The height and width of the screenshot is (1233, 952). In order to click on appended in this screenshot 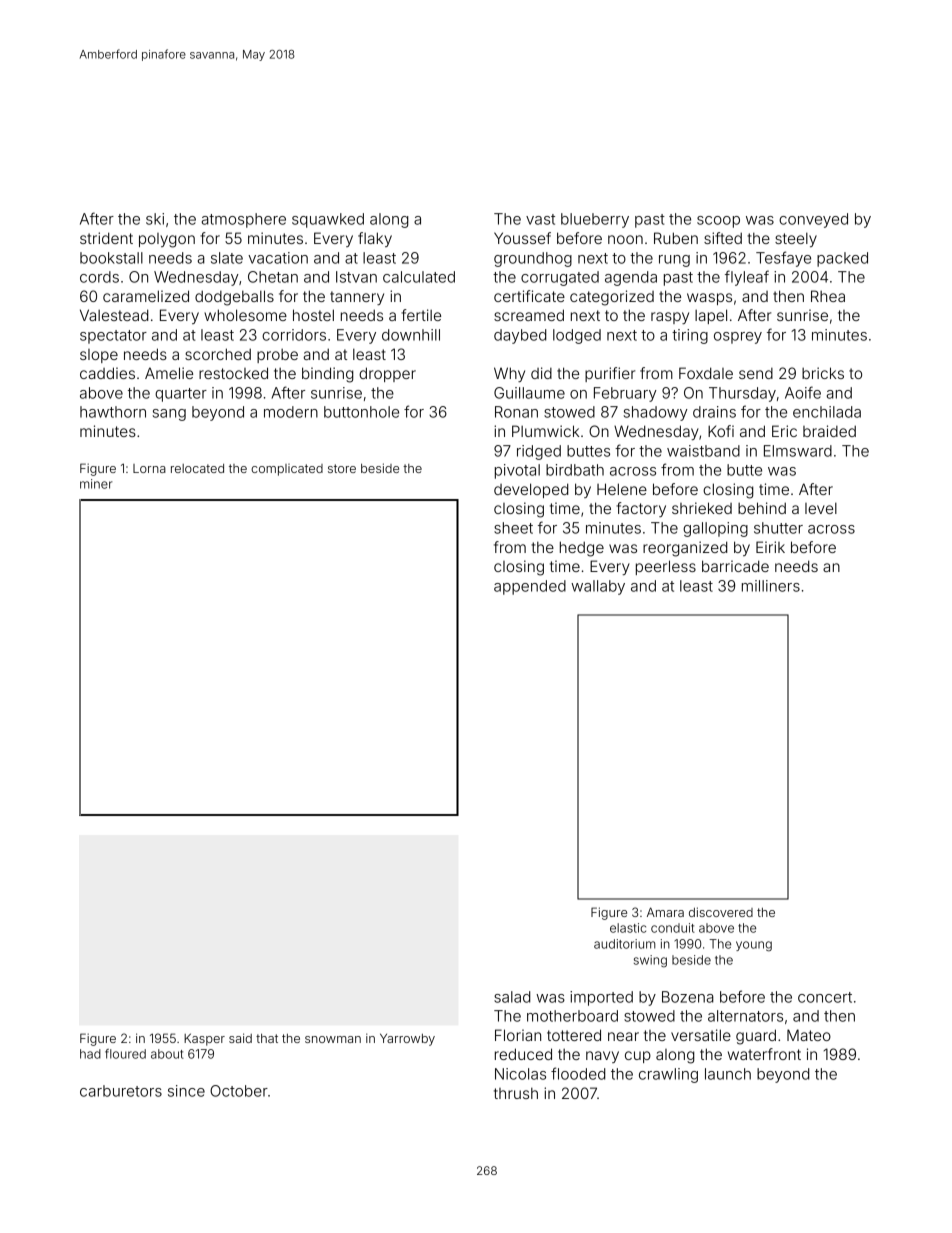, I will do `click(530, 587)`.
